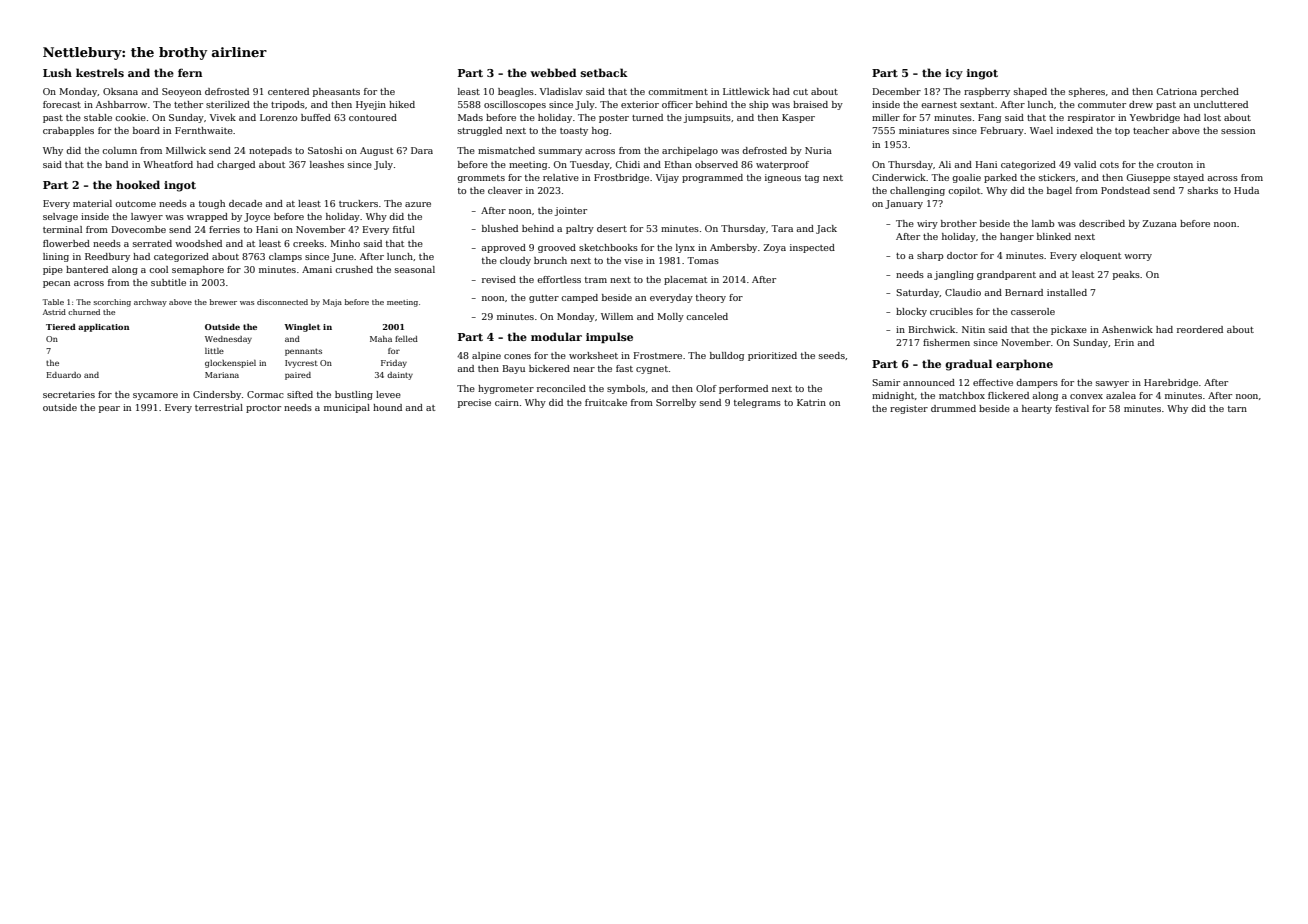 The image size is (1308, 924). I want to click on setback, so click(604, 72).
